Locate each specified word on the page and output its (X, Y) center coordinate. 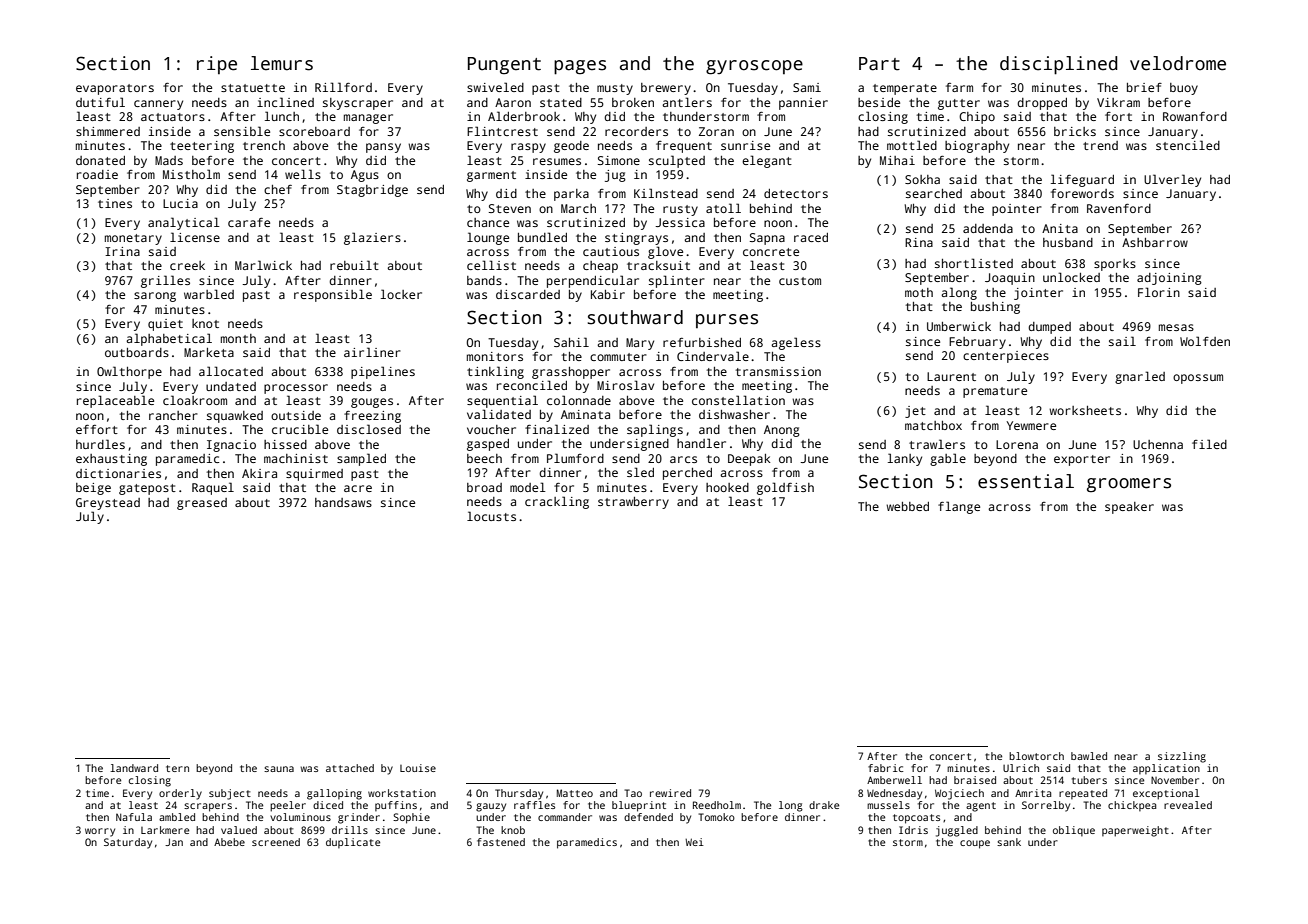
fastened (501, 842)
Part (879, 64)
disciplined (1059, 65)
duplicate (353, 843)
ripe (217, 65)
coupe (975, 844)
